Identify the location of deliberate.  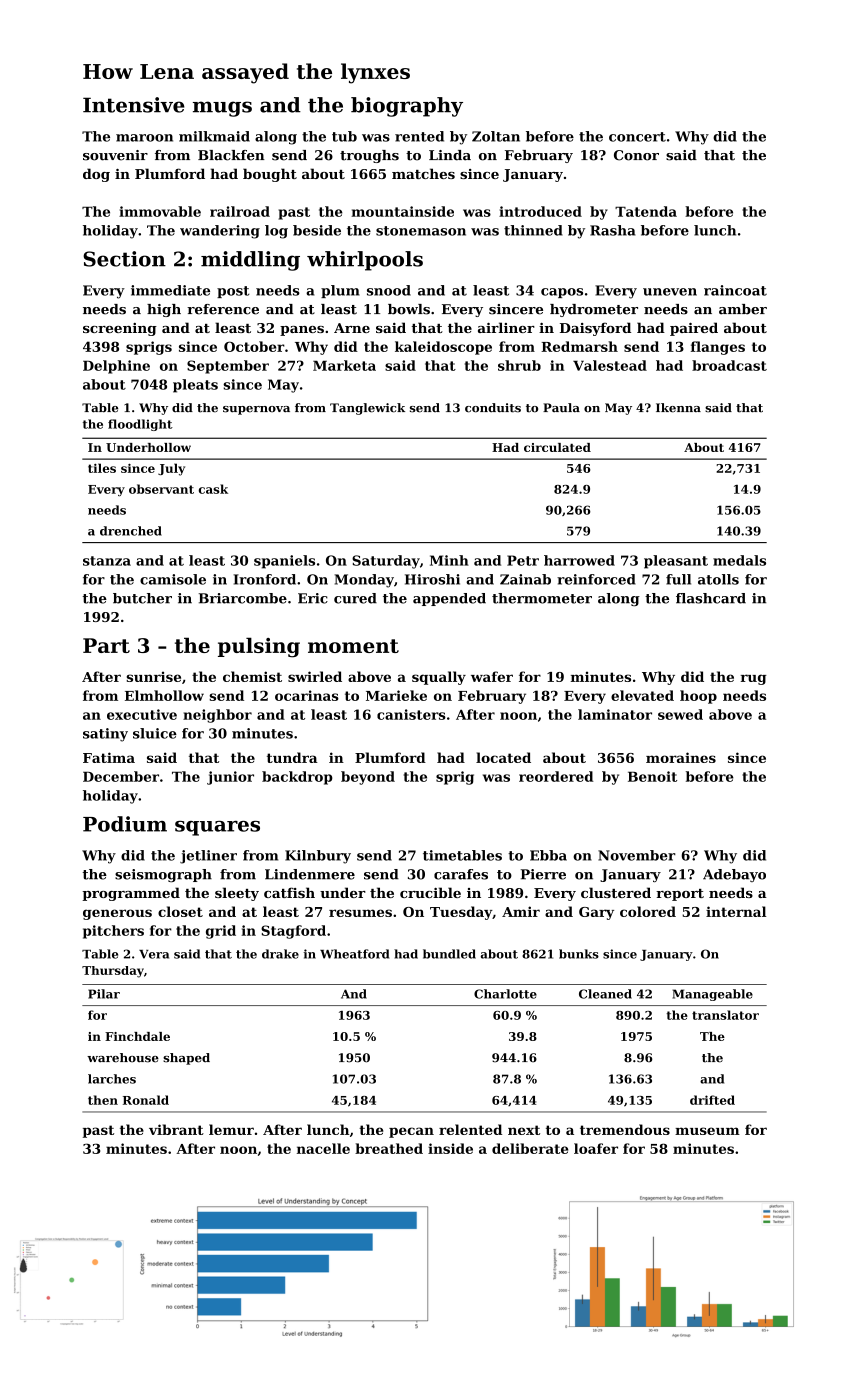
(530, 1148).
